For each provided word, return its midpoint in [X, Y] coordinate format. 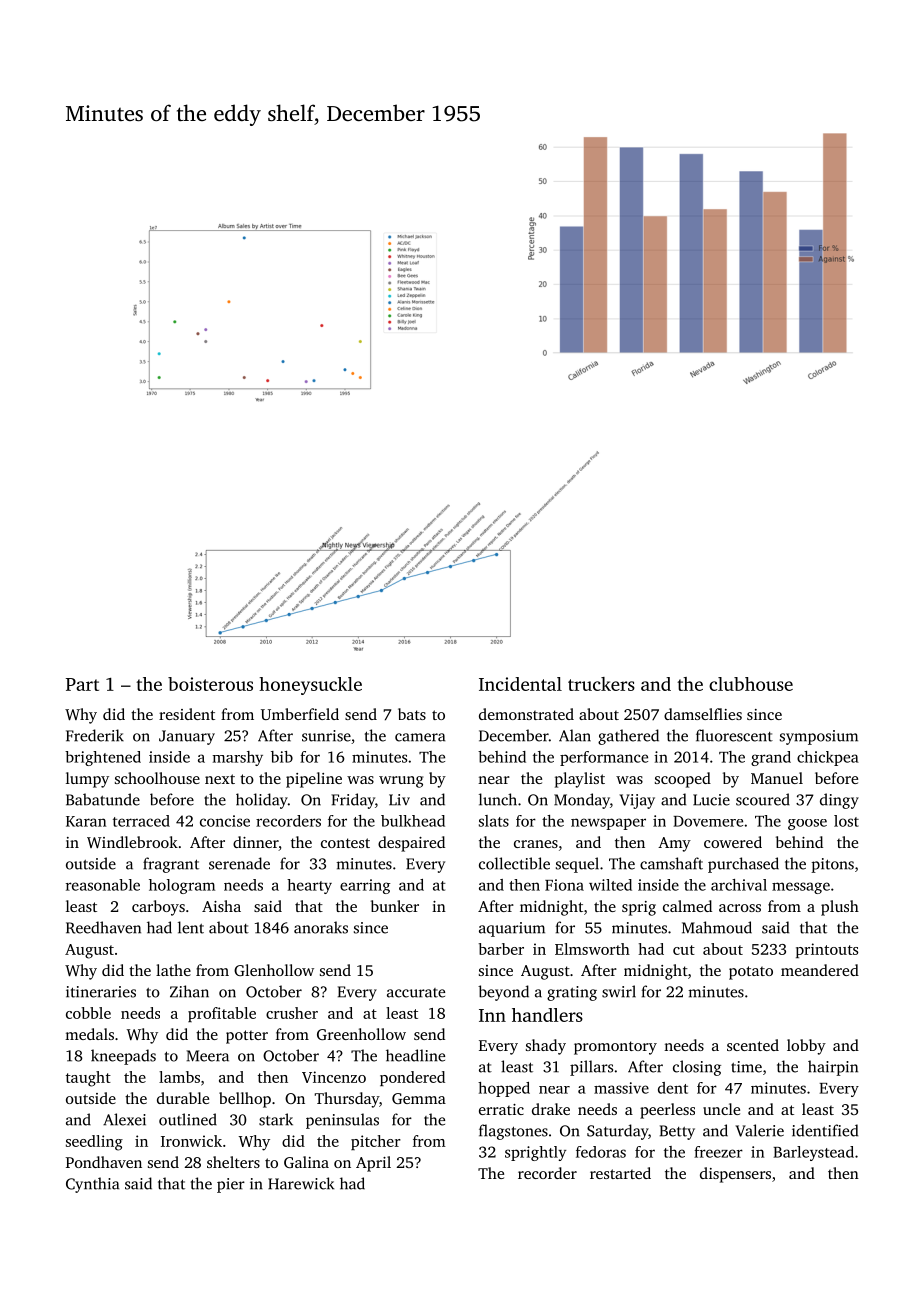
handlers [547, 1015]
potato [751, 973]
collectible [514, 863]
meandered [820, 970]
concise [225, 821]
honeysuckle [310, 686]
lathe [173, 970]
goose [807, 824]
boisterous [210, 684]
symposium [819, 737]
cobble [88, 1013]
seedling [94, 1143]
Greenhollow [361, 1034]
